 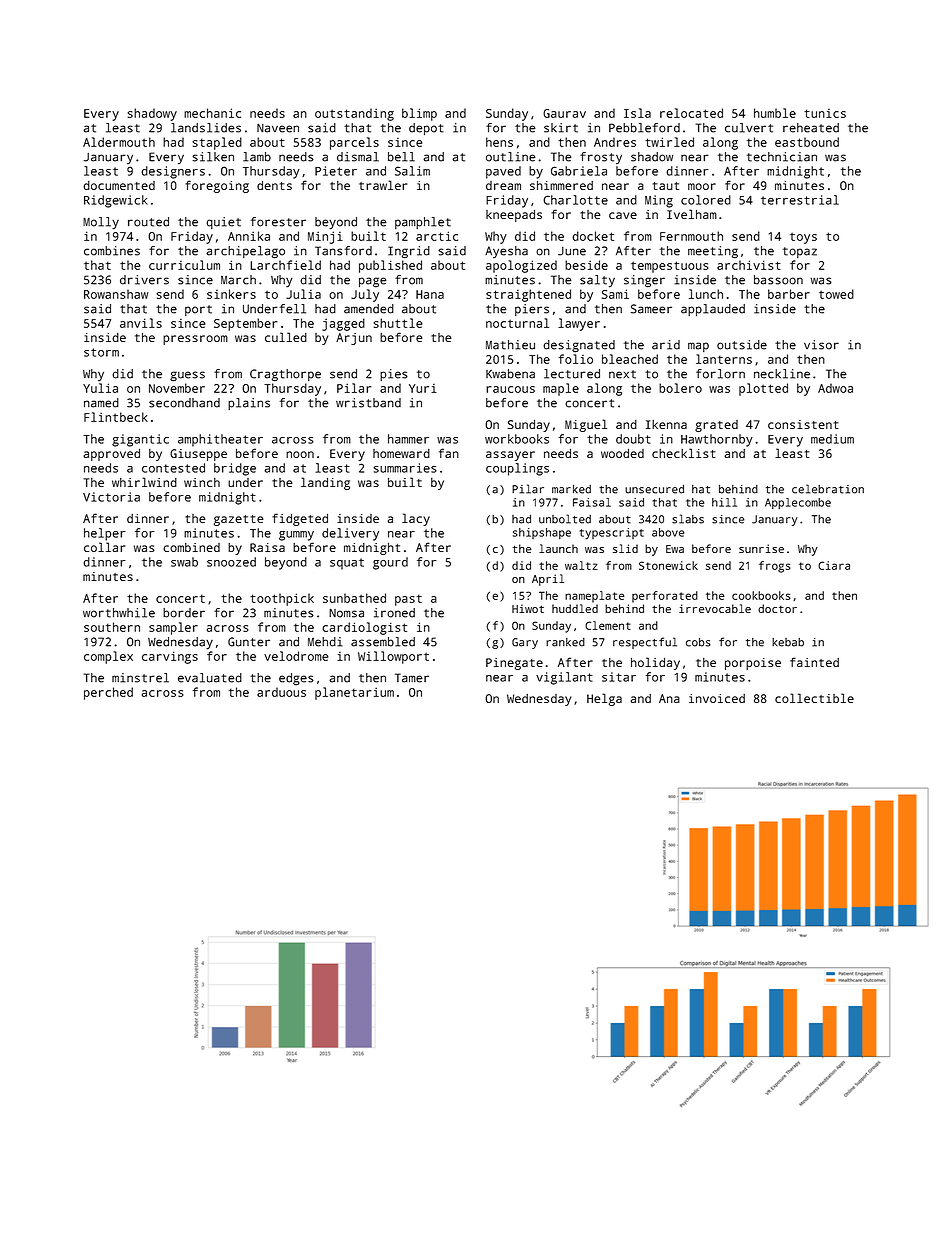 I want to click on Isla, so click(x=637, y=113).
